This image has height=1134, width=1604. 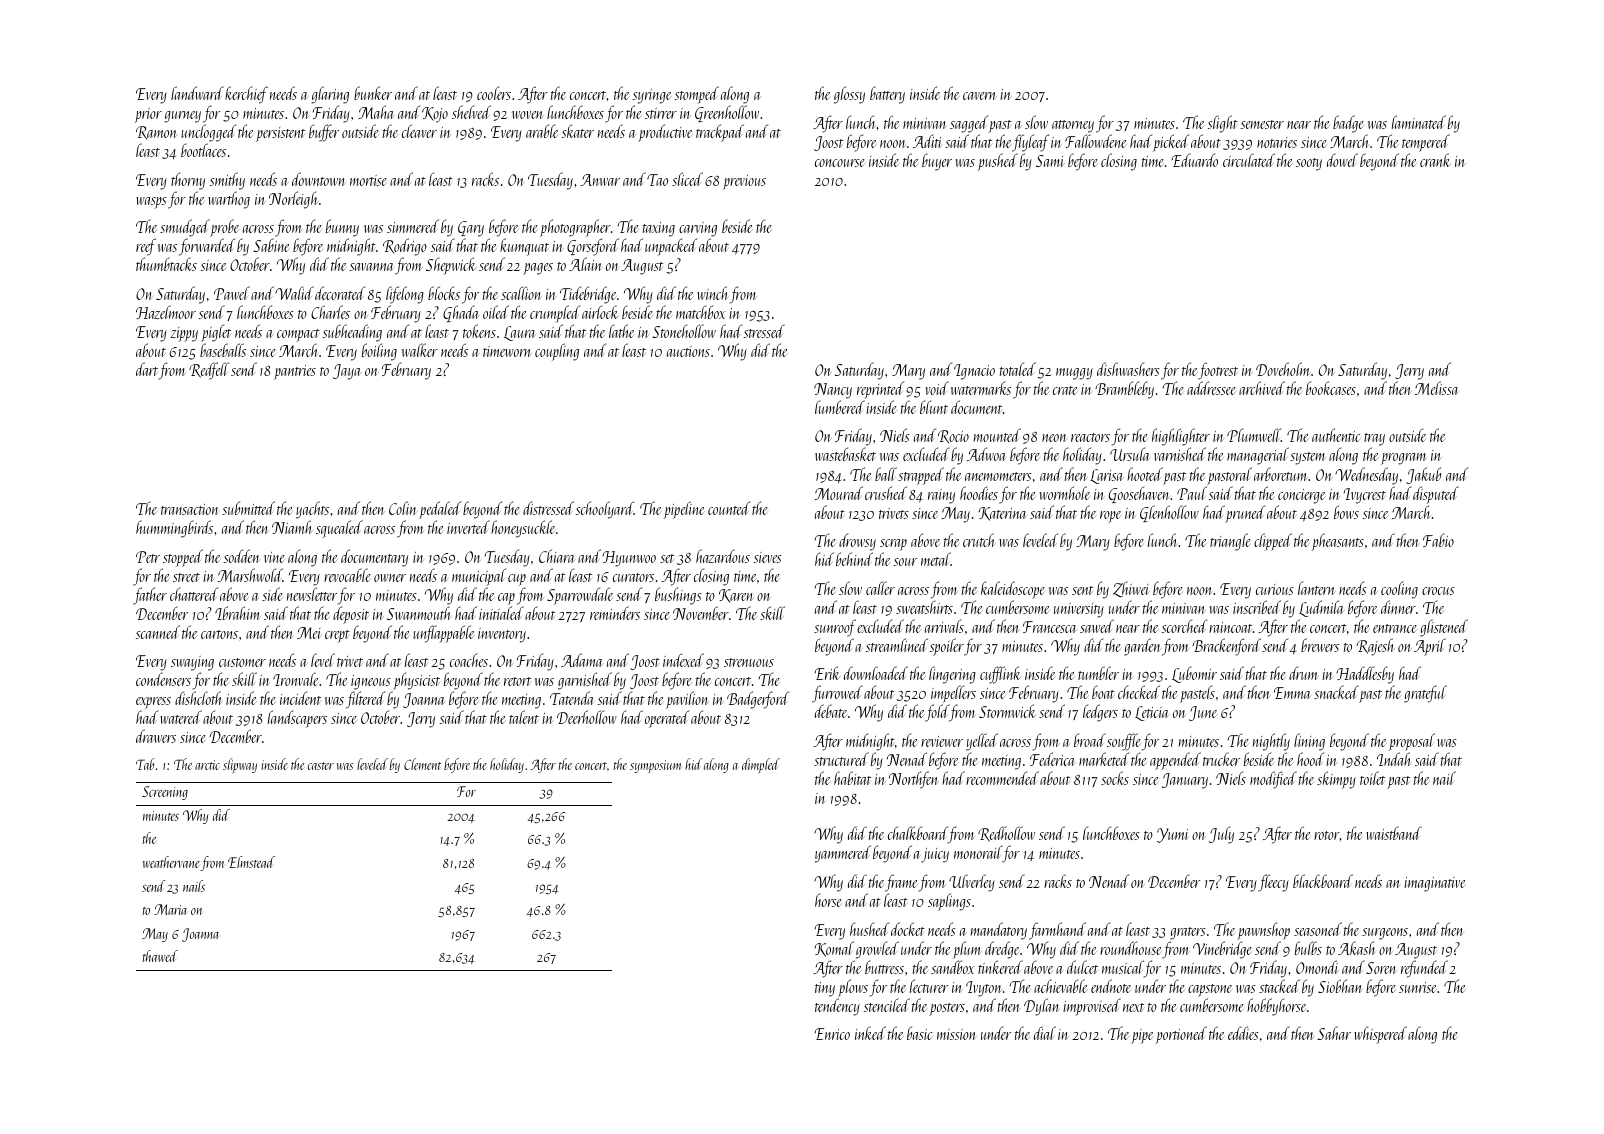 What do you see at coordinates (969, 124) in the image?
I see `sagged` at bounding box center [969, 124].
